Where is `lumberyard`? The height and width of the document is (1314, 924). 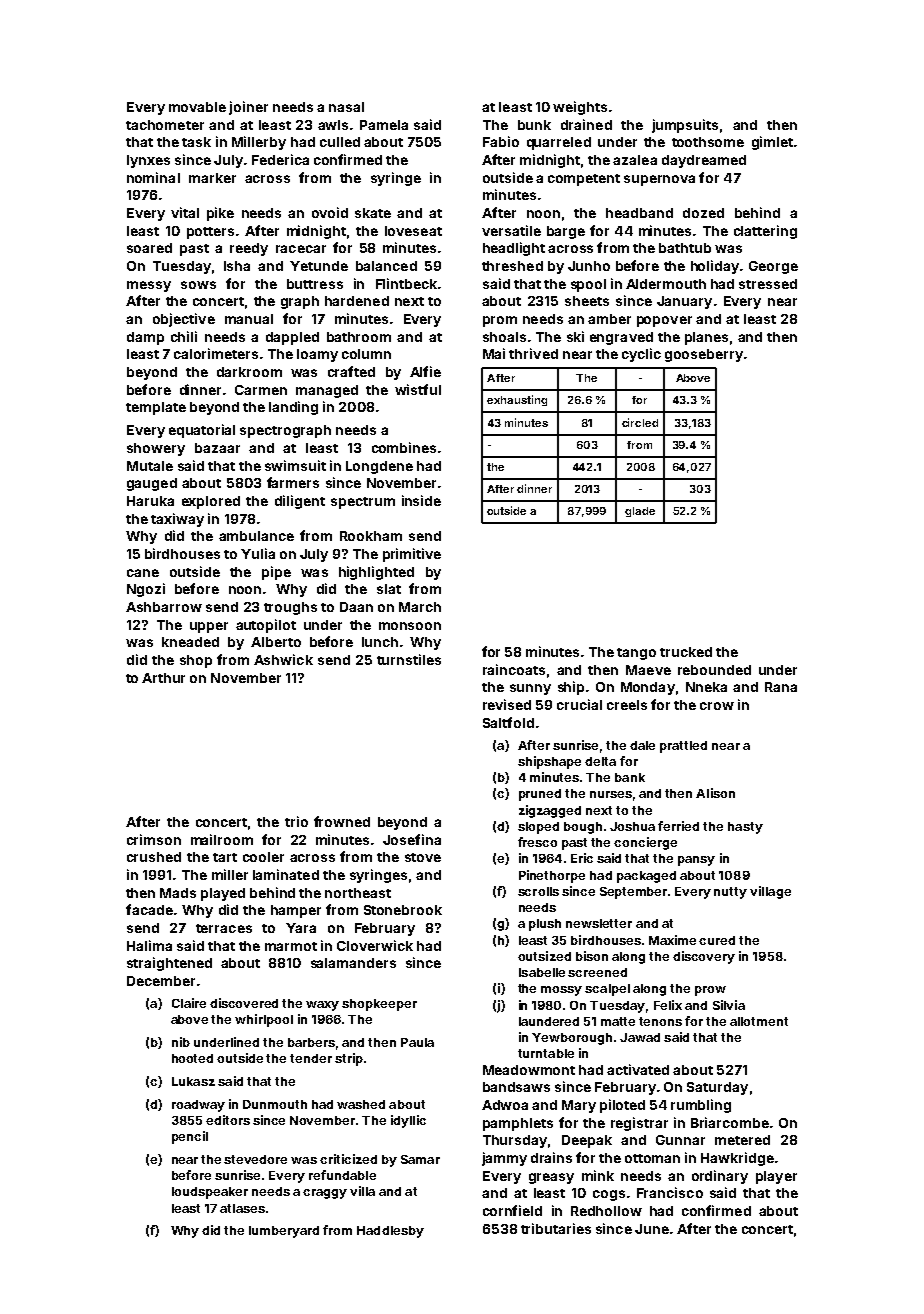
lumberyard is located at coordinates (284, 1232).
